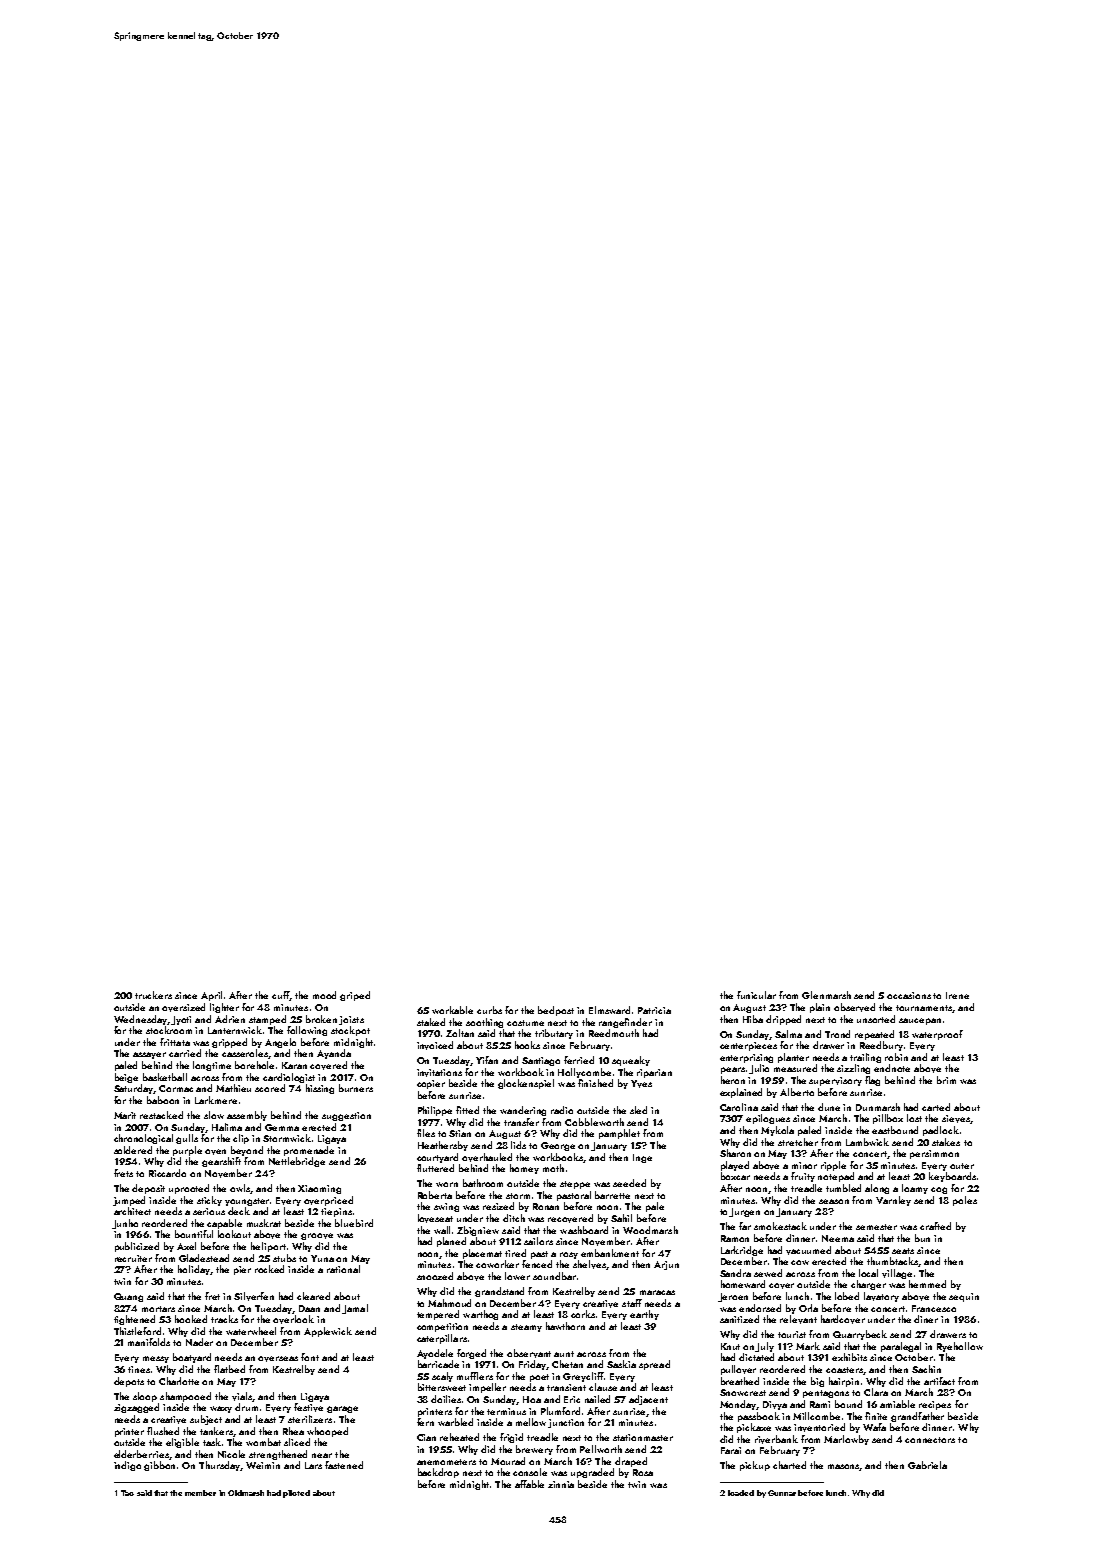 This screenshot has height=1551, width=1097. Describe the element at coordinates (246, 1493) in the screenshot. I see `Oldmarsh` at that location.
